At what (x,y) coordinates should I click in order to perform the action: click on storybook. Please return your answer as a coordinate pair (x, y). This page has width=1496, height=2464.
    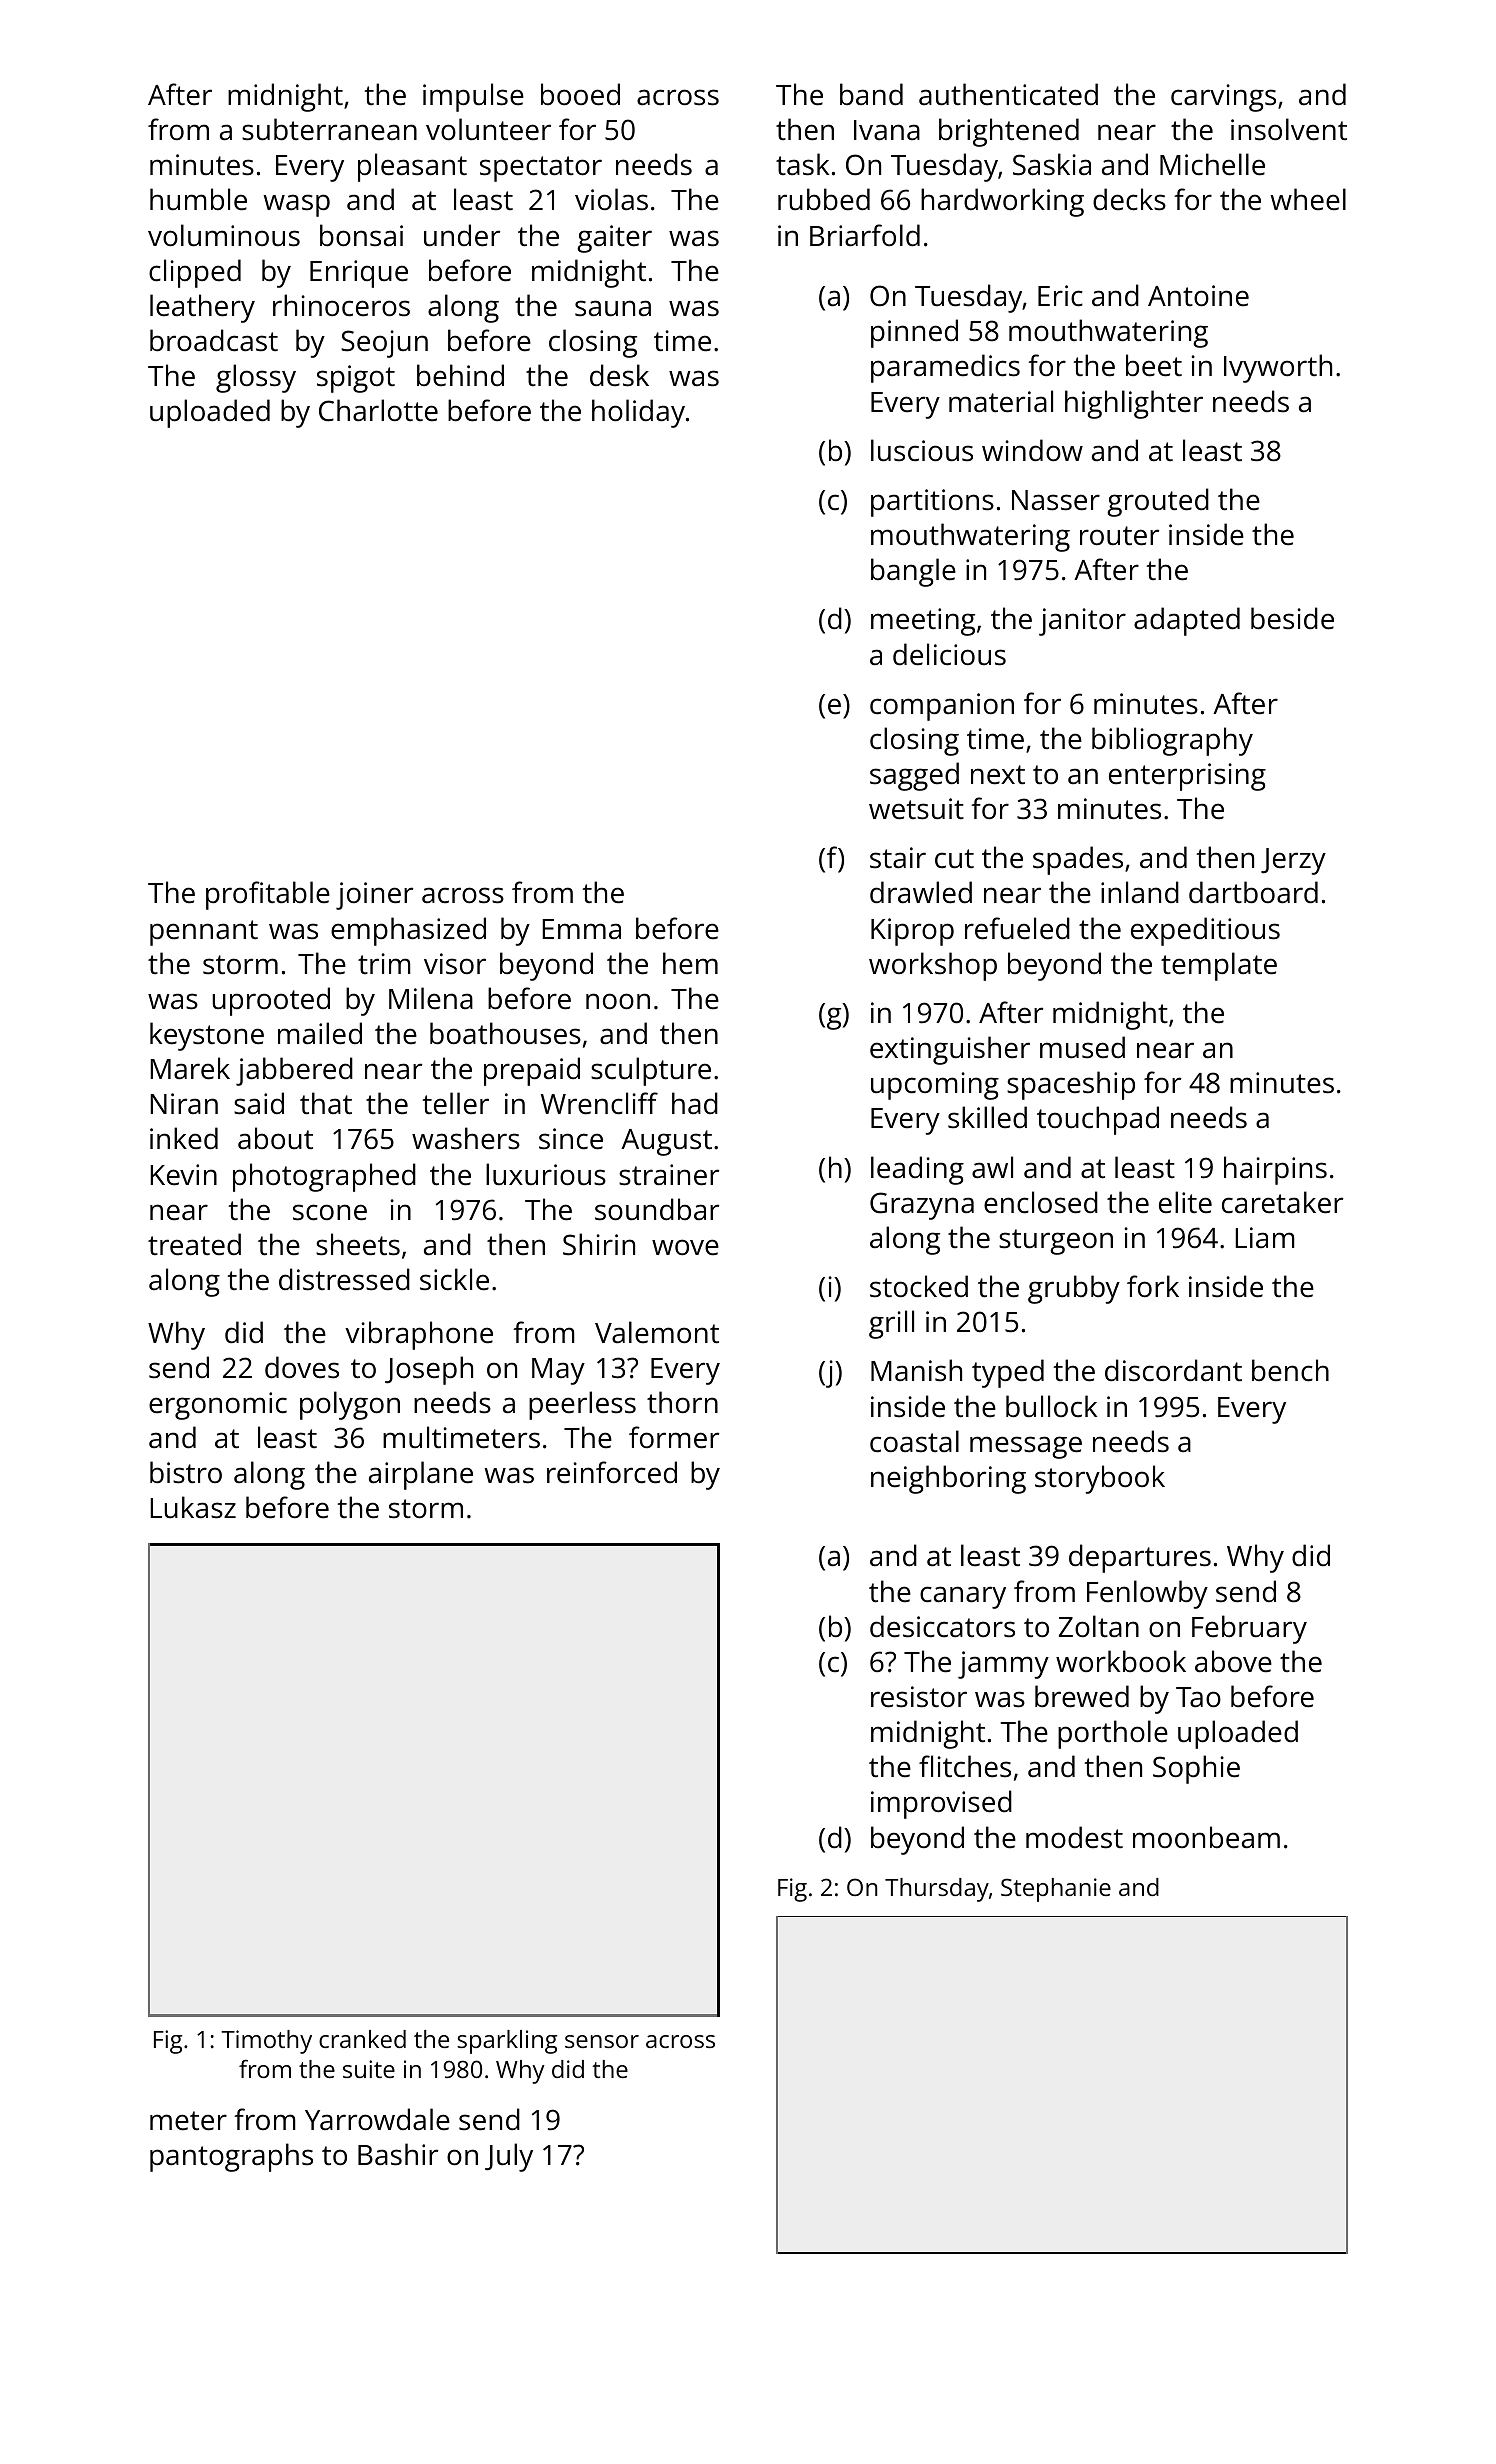
    Looking at the image, I should click on (1100, 1479).
